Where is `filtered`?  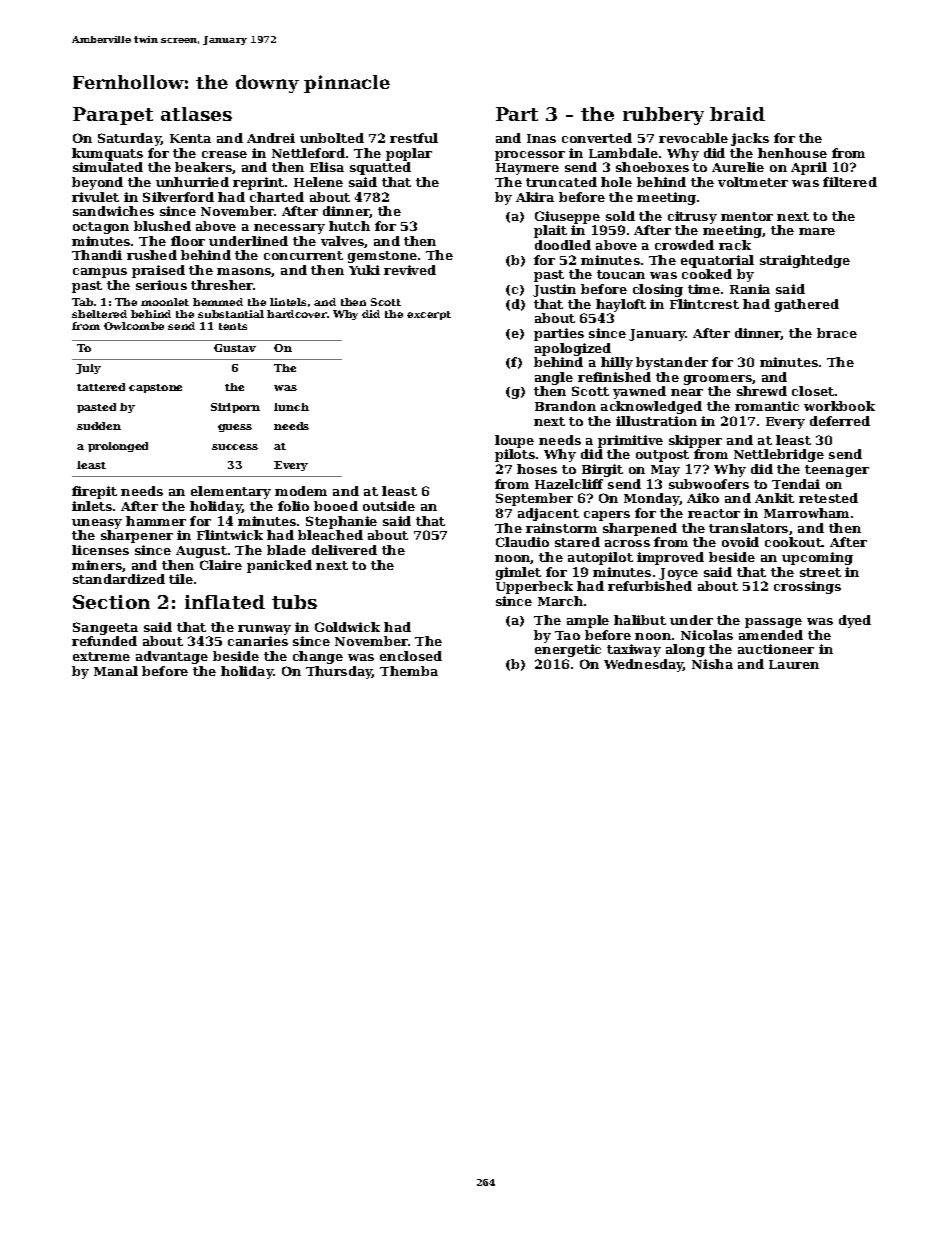 filtered is located at coordinates (850, 182).
